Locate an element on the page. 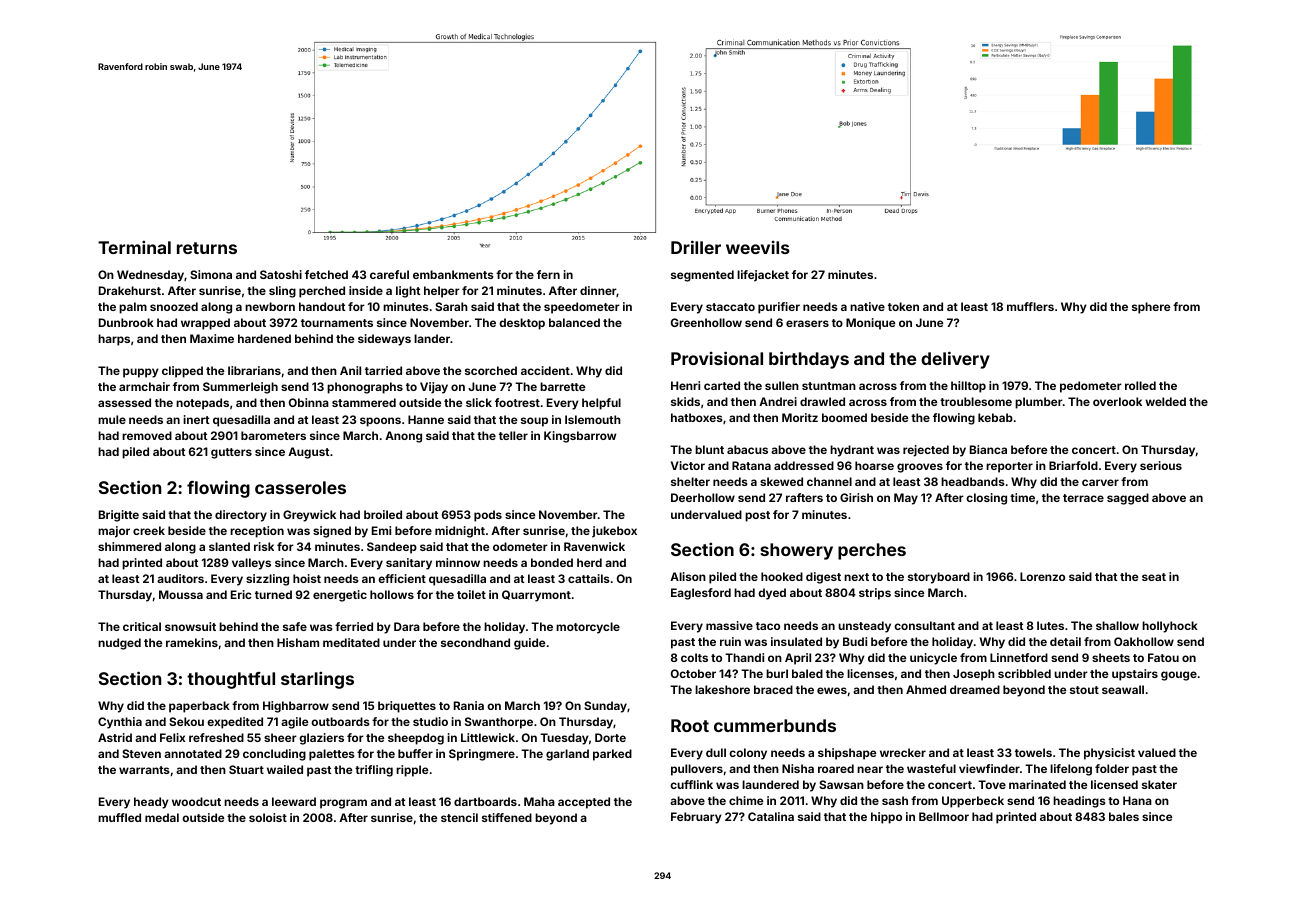  cufflink is located at coordinates (691, 784).
